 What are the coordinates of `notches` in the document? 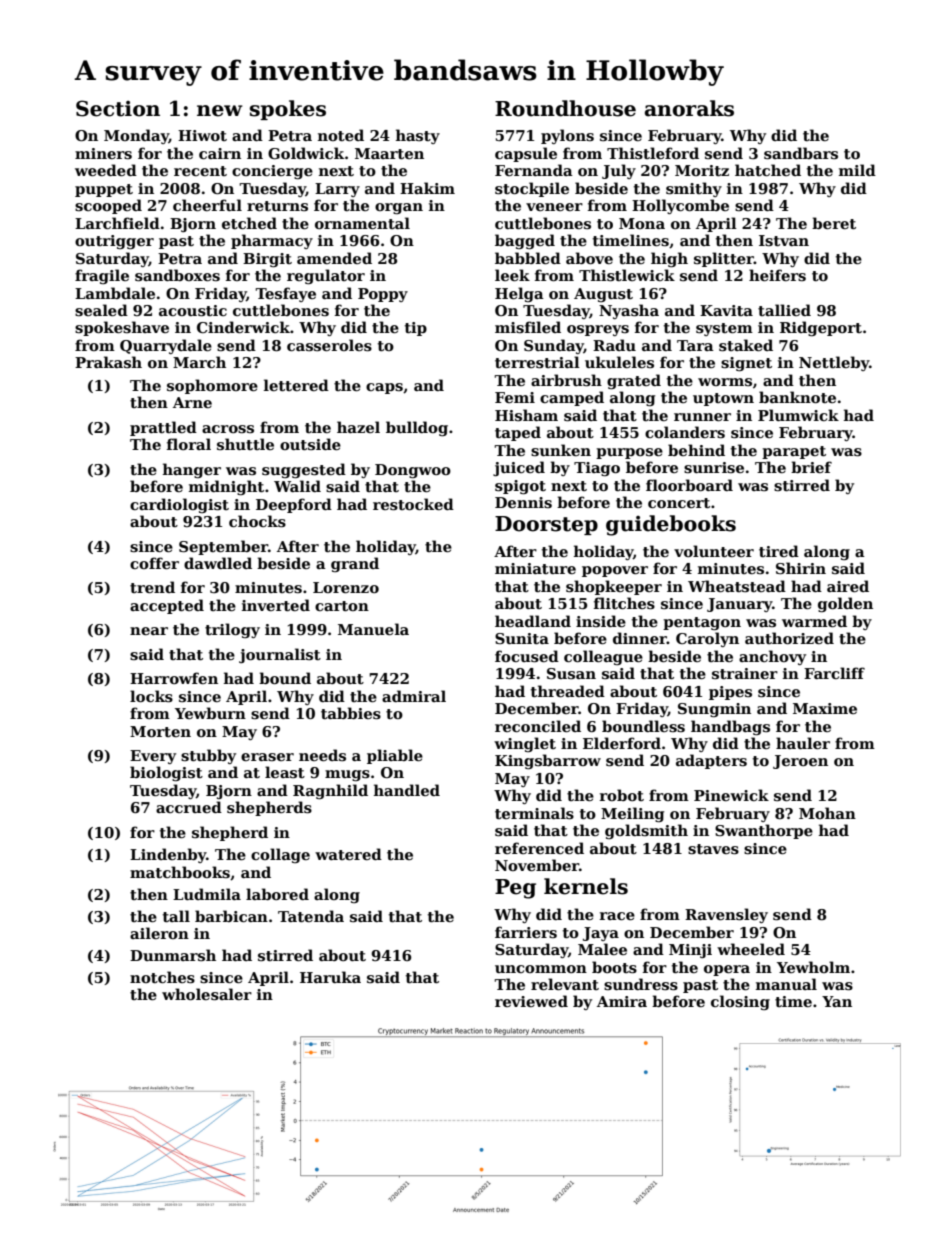 It's located at (162, 977).
